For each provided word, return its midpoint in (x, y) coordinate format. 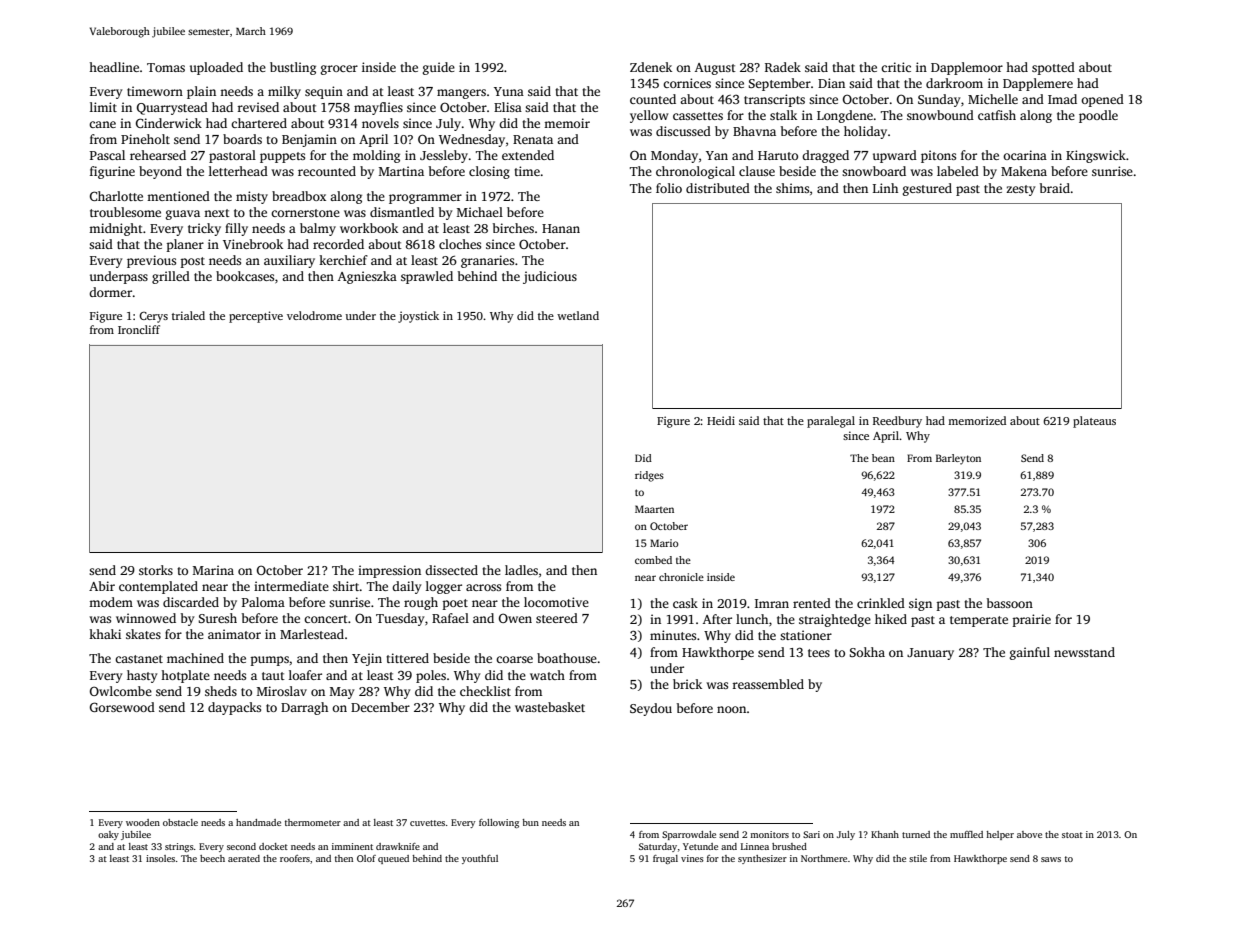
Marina (213, 570)
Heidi (721, 420)
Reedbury (897, 422)
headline (114, 67)
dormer (110, 292)
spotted (1053, 68)
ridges (649, 476)
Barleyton (958, 459)
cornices (687, 83)
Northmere (824, 858)
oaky (108, 835)
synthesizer (762, 859)
